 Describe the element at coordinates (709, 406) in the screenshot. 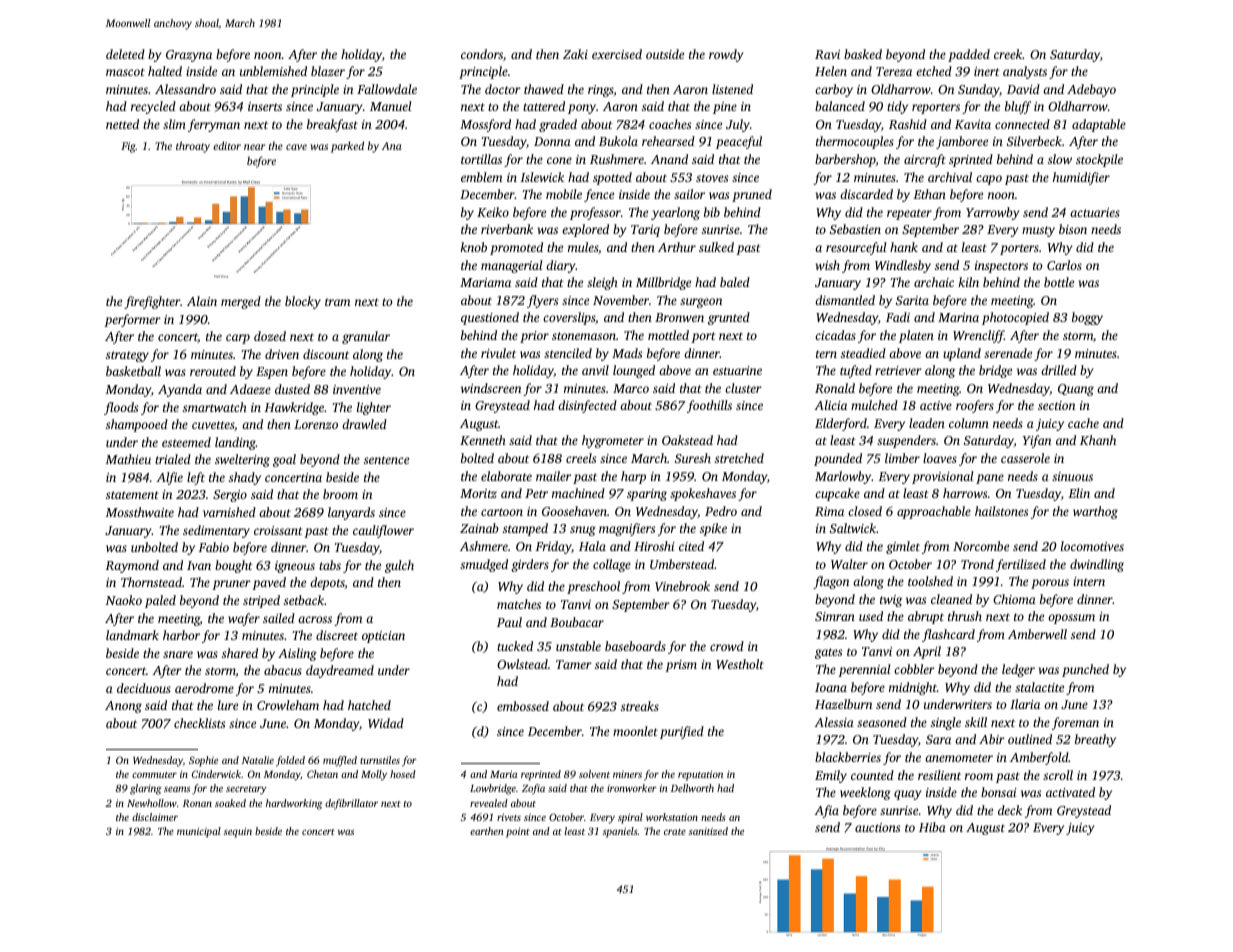

I see `foothills` at that location.
